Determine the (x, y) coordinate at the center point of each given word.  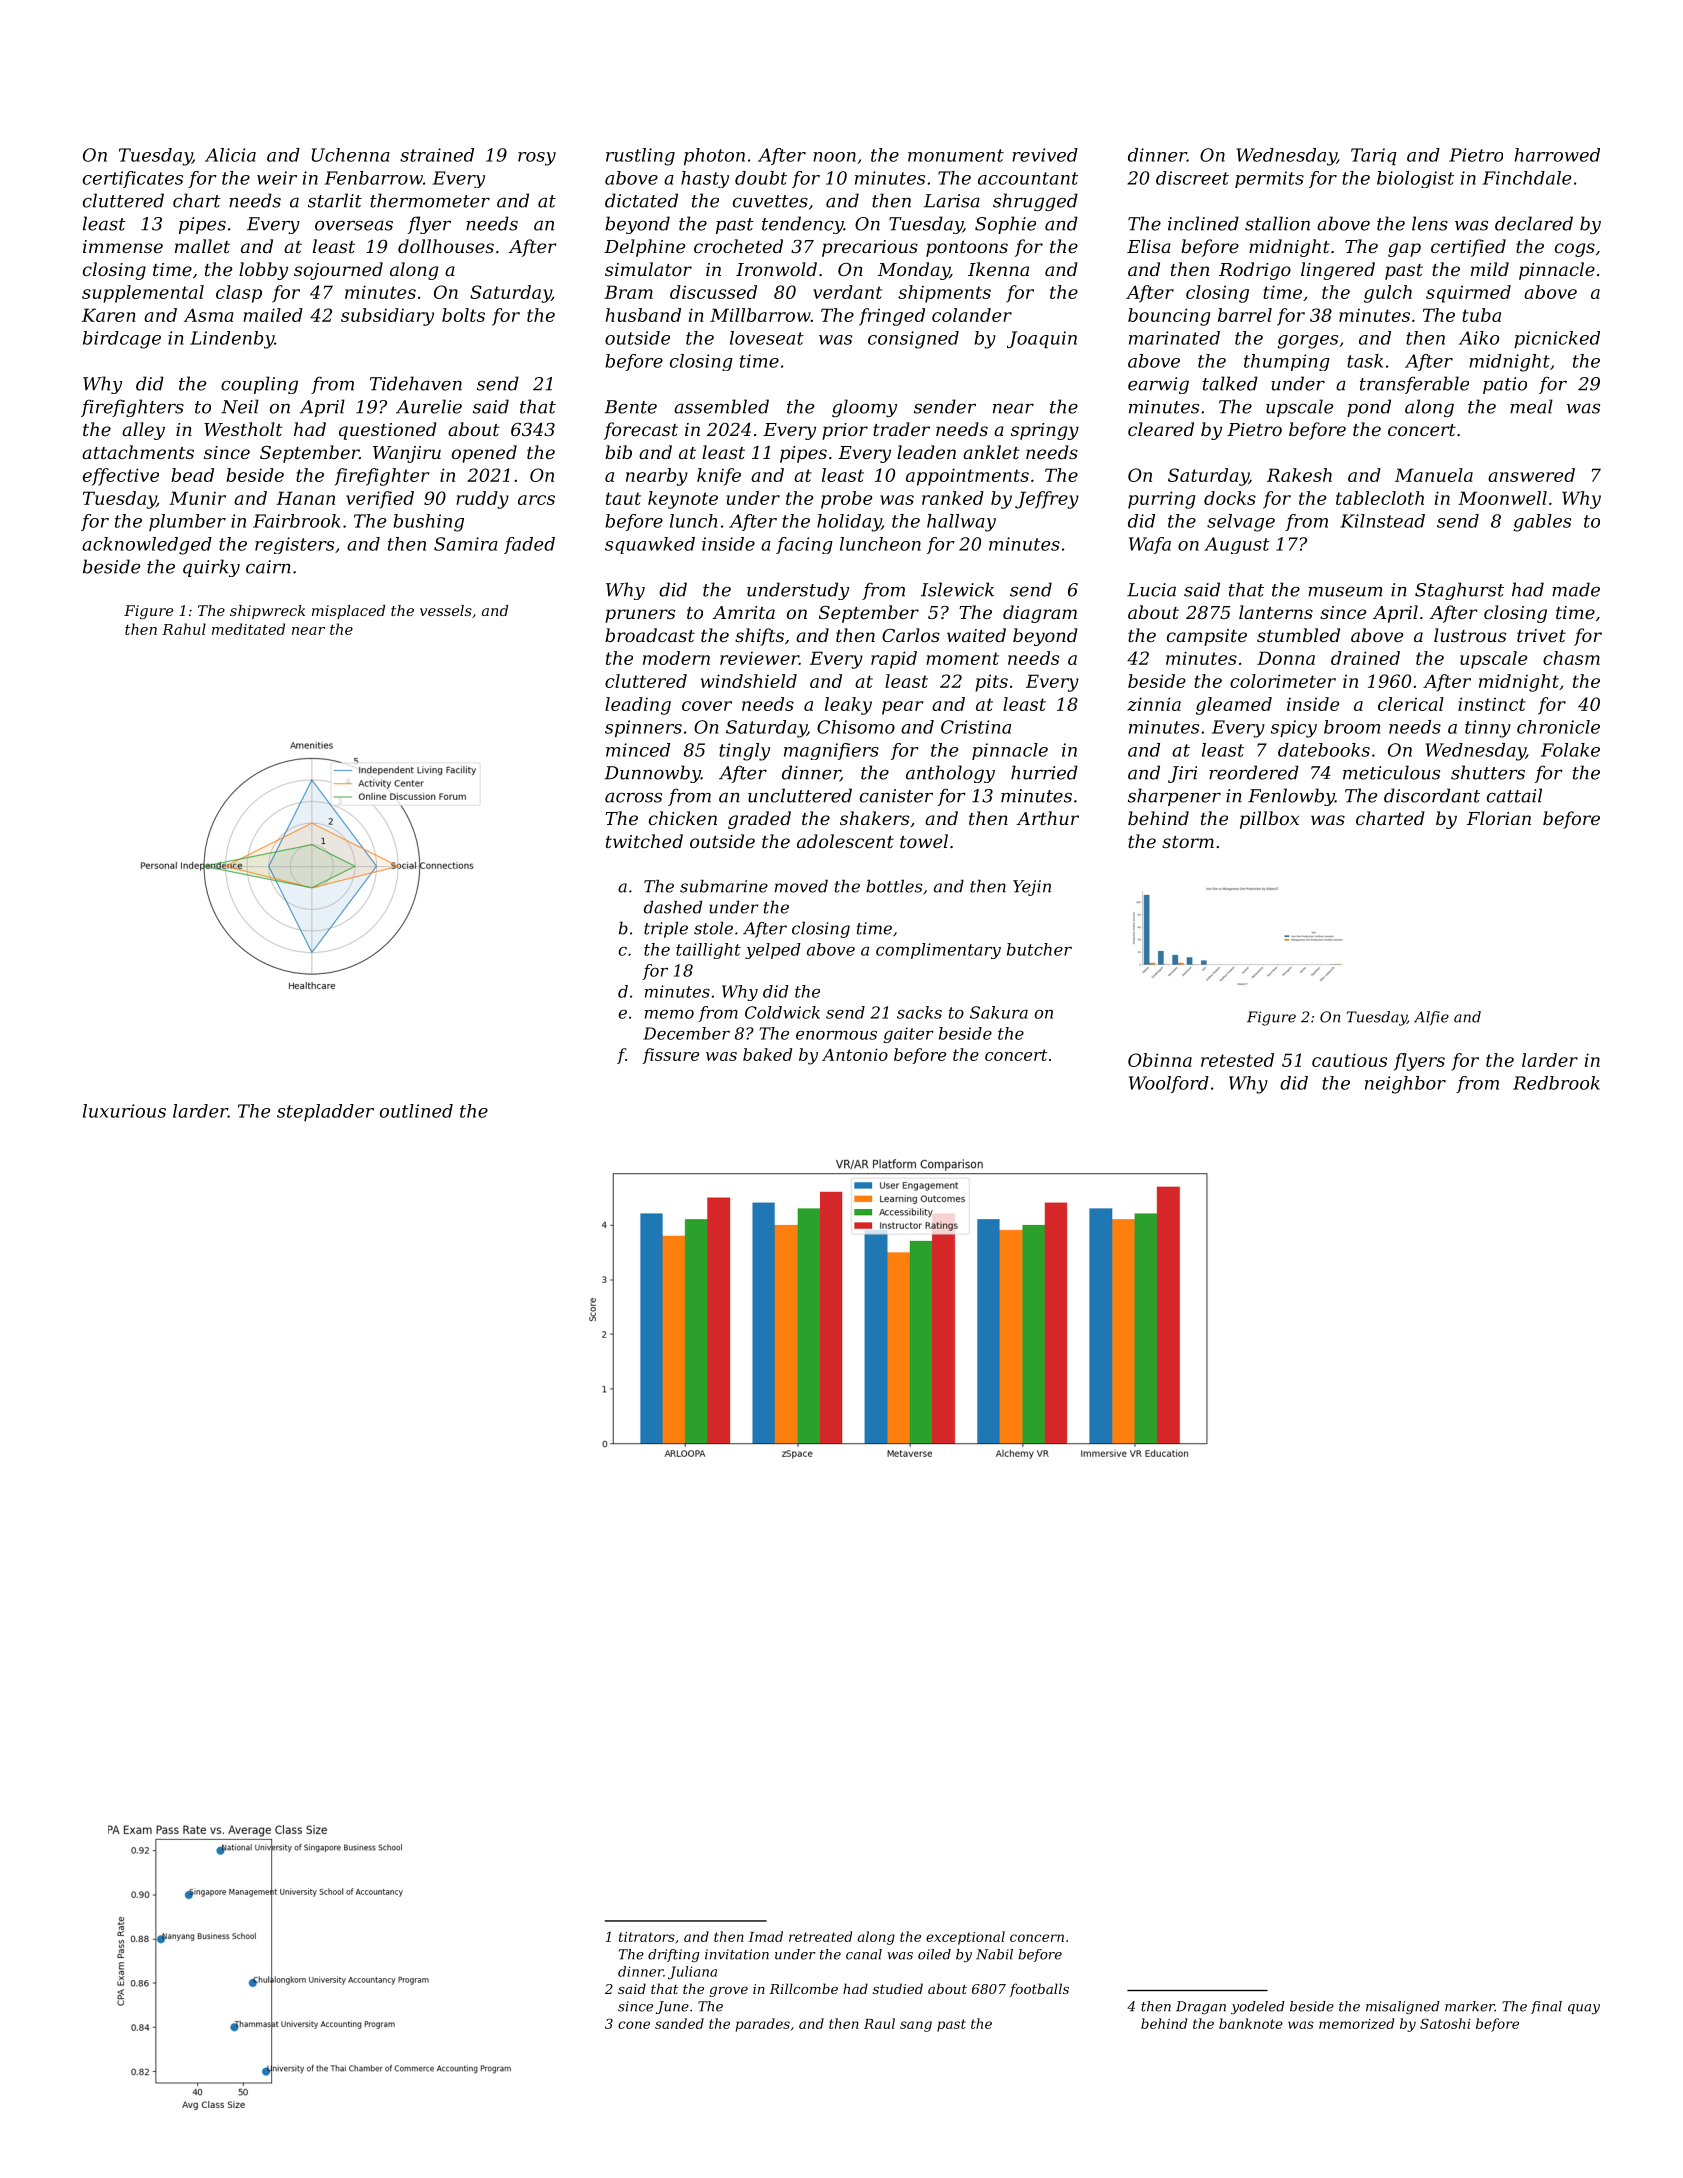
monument (956, 155)
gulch (1388, 294)
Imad (765, 1936)
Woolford (1169, 1084)
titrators (647, 1937)
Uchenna (351, 155)
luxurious (124, 1111)
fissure (670, 1056)
